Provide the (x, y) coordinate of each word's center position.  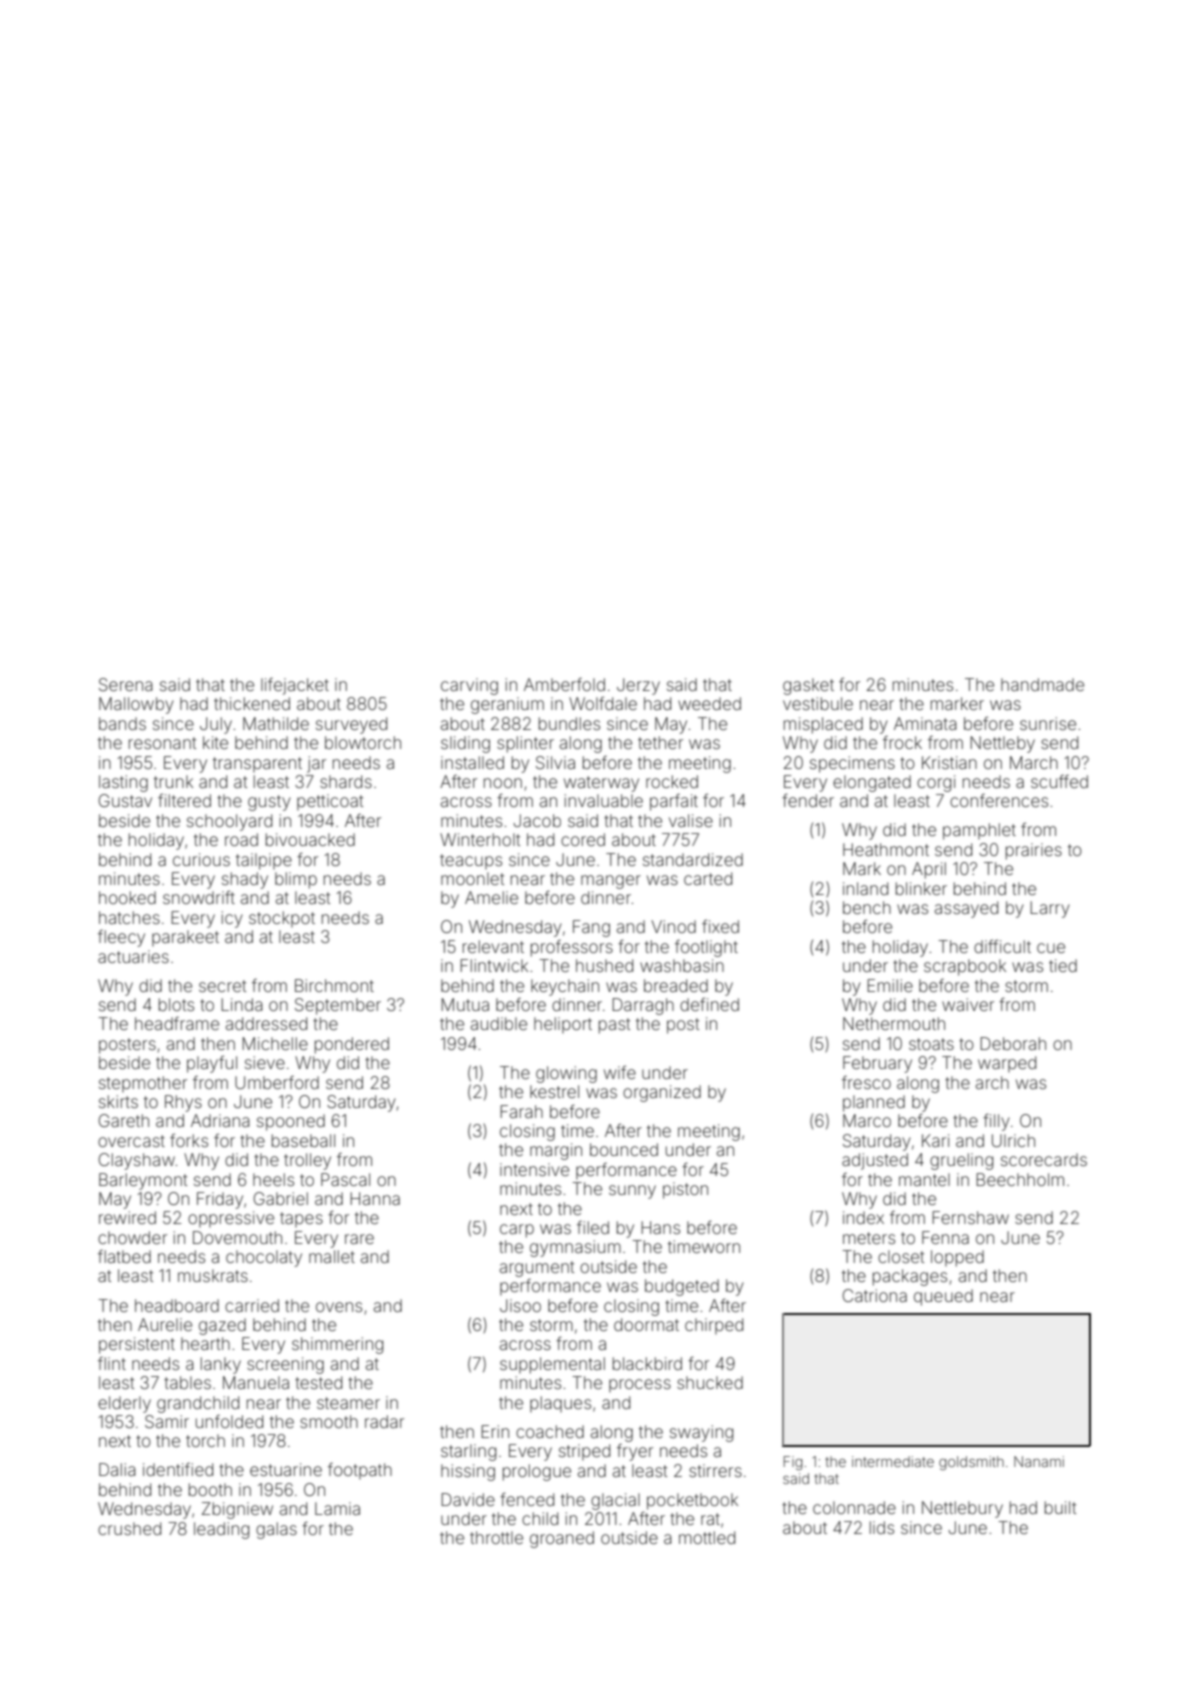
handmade (1042, 684)
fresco (866, 1082)
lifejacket (295, 686)
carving (469, 686)
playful (212, 1064)
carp (517, 1231)
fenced (527, 1499)
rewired (127, 1217)
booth (210, 1489)
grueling (961, 1161)
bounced (624, 1149)
